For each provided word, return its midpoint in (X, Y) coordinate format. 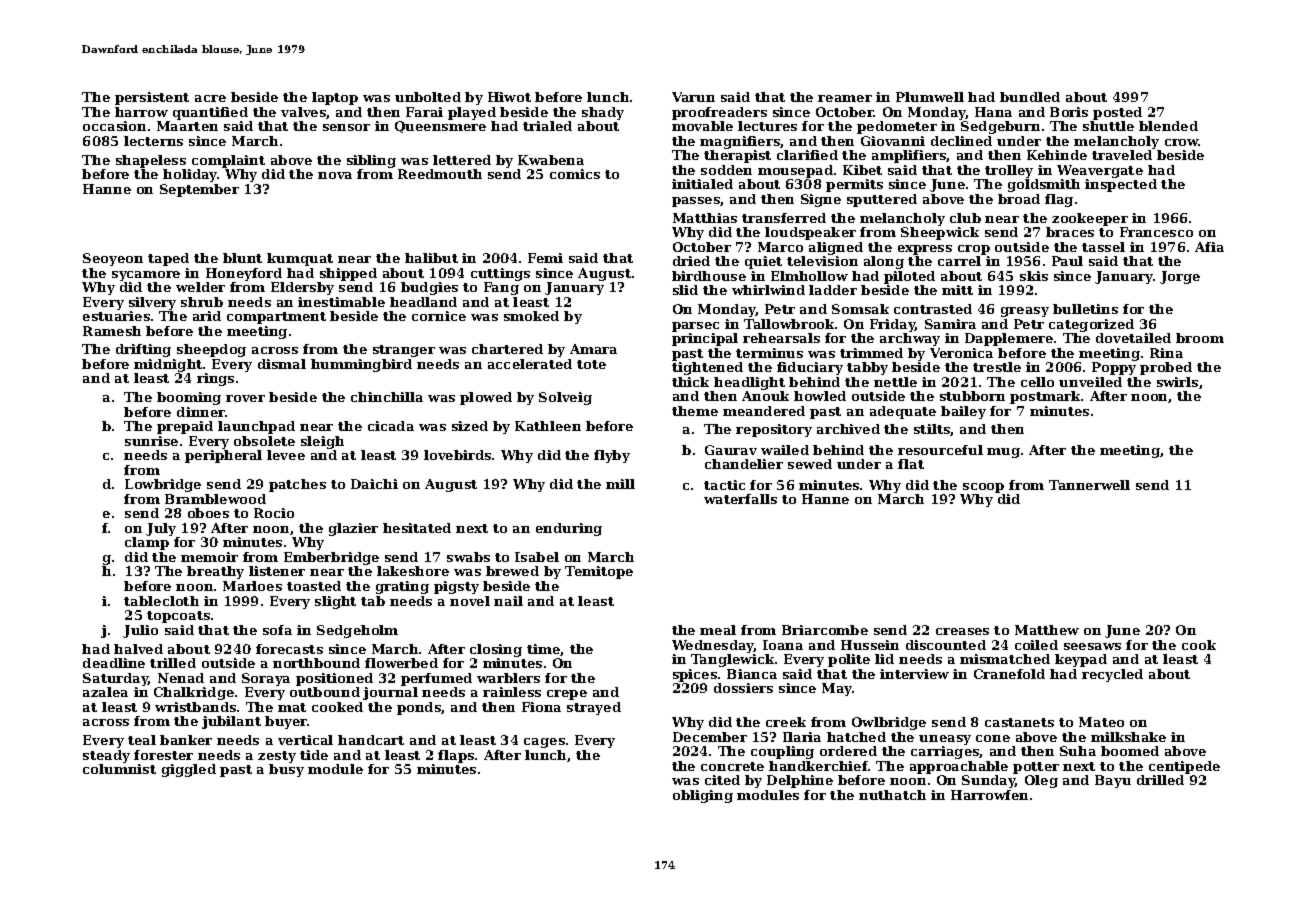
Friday (893, 325)
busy (286, 770)
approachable (959, 767)
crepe (567, 695)
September (199, 190)
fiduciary (810, 368)
